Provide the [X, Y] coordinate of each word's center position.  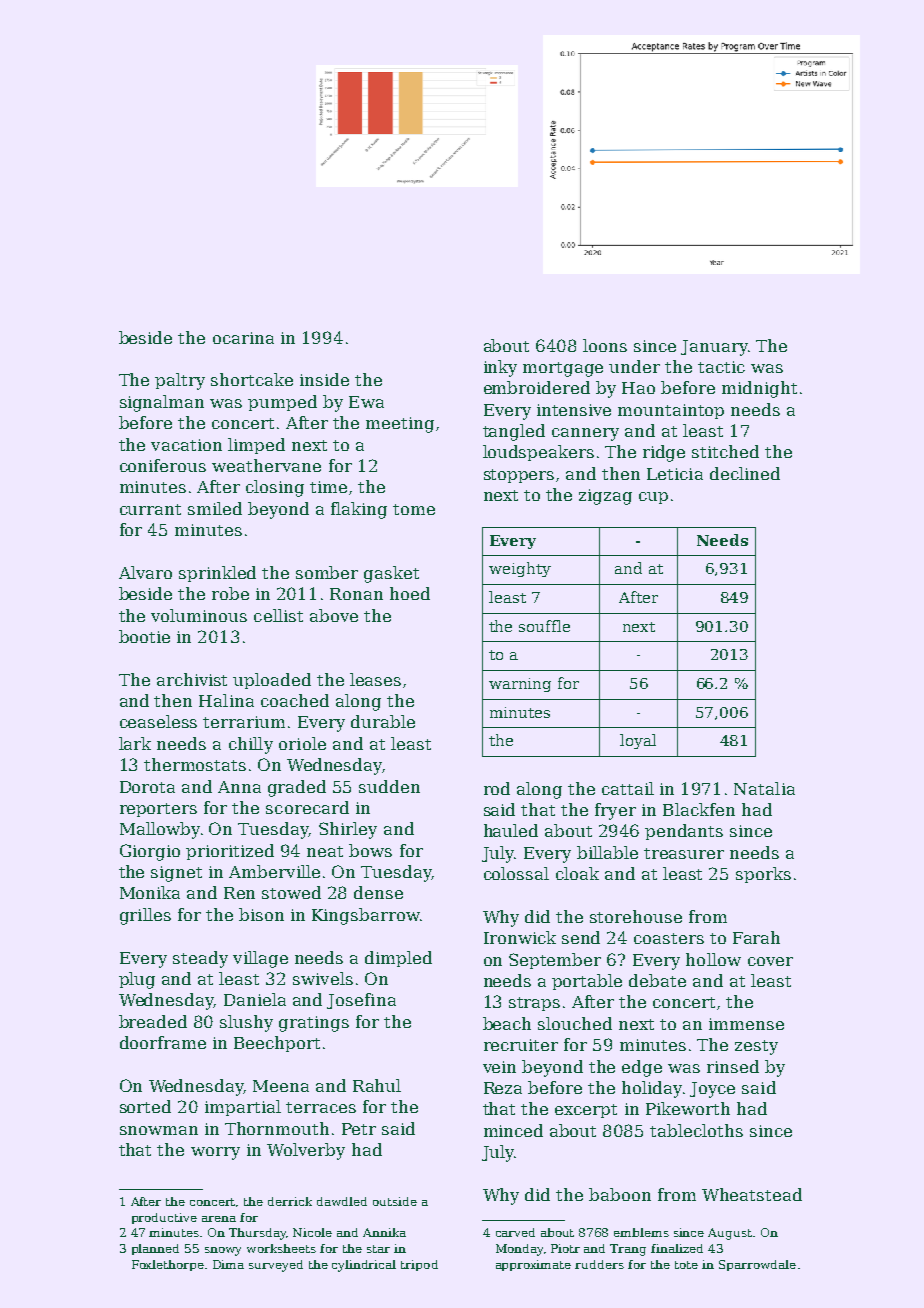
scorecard [307, 807]
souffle [544, 626]
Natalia [764, 788]
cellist [278, 615]
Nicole [312, 1232]
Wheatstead [752, 1194]
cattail [628, 788]
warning [520, 685]
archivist [192, 679]
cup [653, 498]
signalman [162, 403]
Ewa [366, 402]
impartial [243, 1108]
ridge [664, 453]
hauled [511, 830]
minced [513, 1130]
